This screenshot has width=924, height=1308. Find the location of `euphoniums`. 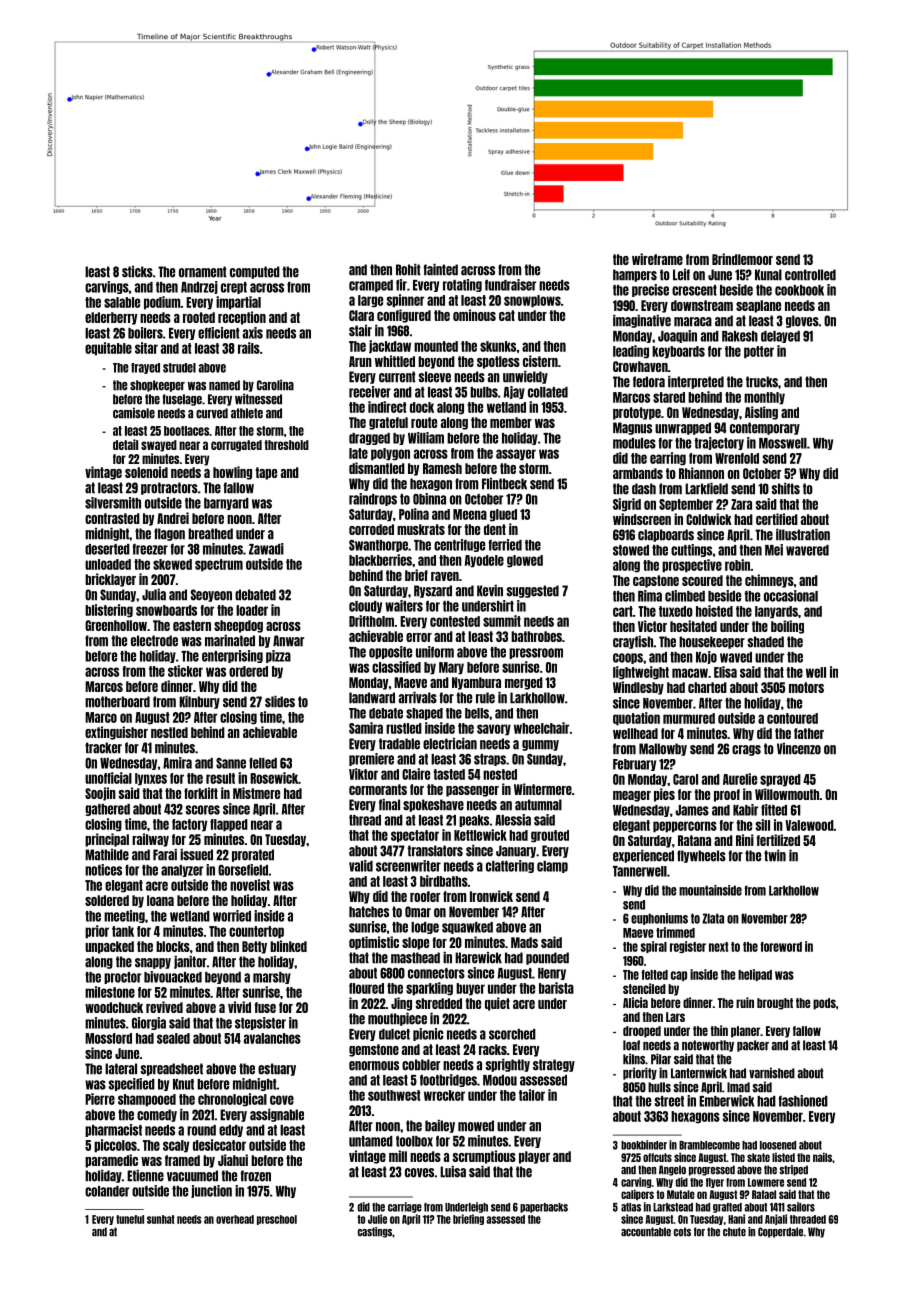

euphoniums is located at coordinates (659, 919).
